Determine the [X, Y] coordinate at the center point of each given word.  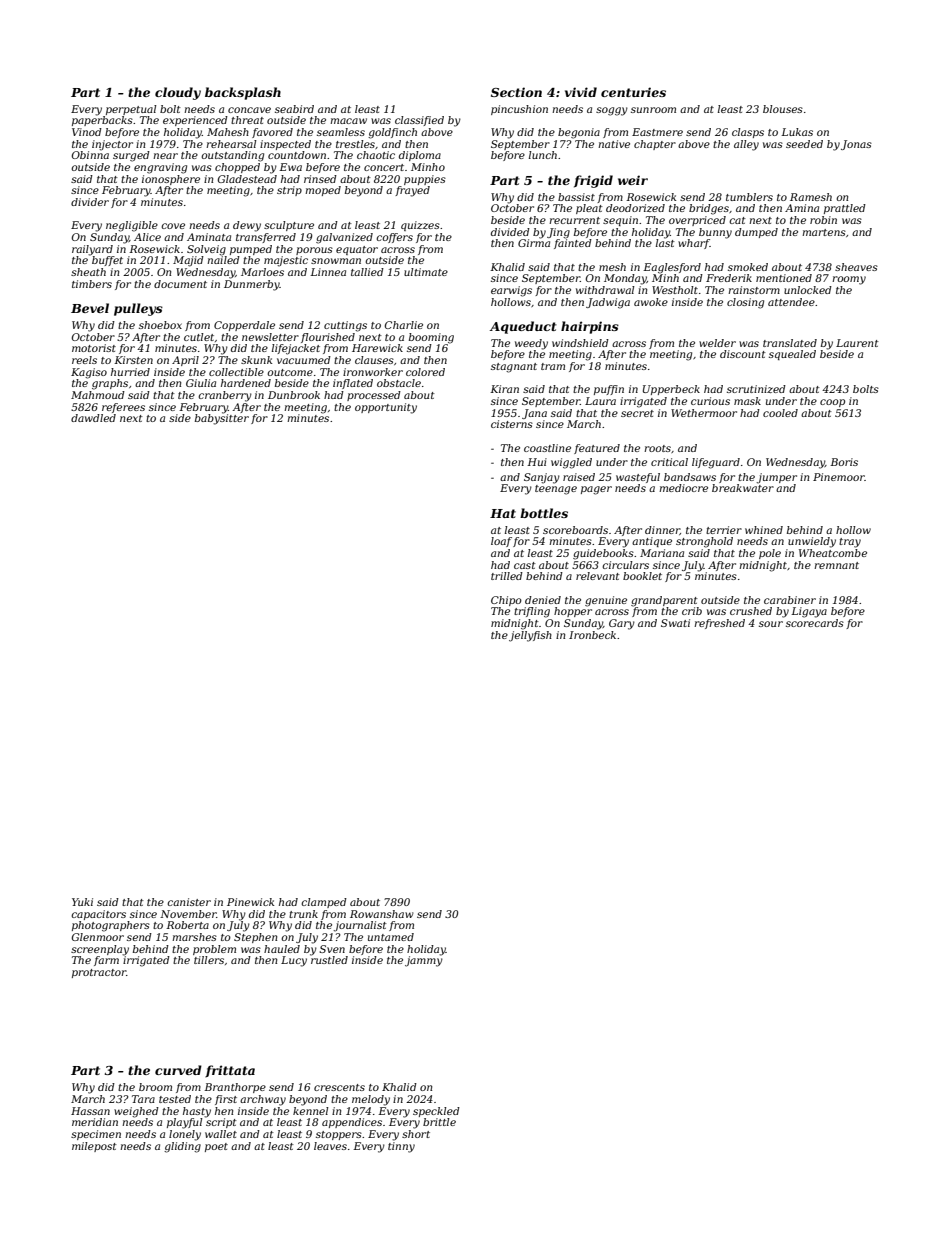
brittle [439, 1122]
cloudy [178, 93]
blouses [783, 109]
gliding [182, 1147]
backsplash [243, 93]
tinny [401, 1147]
